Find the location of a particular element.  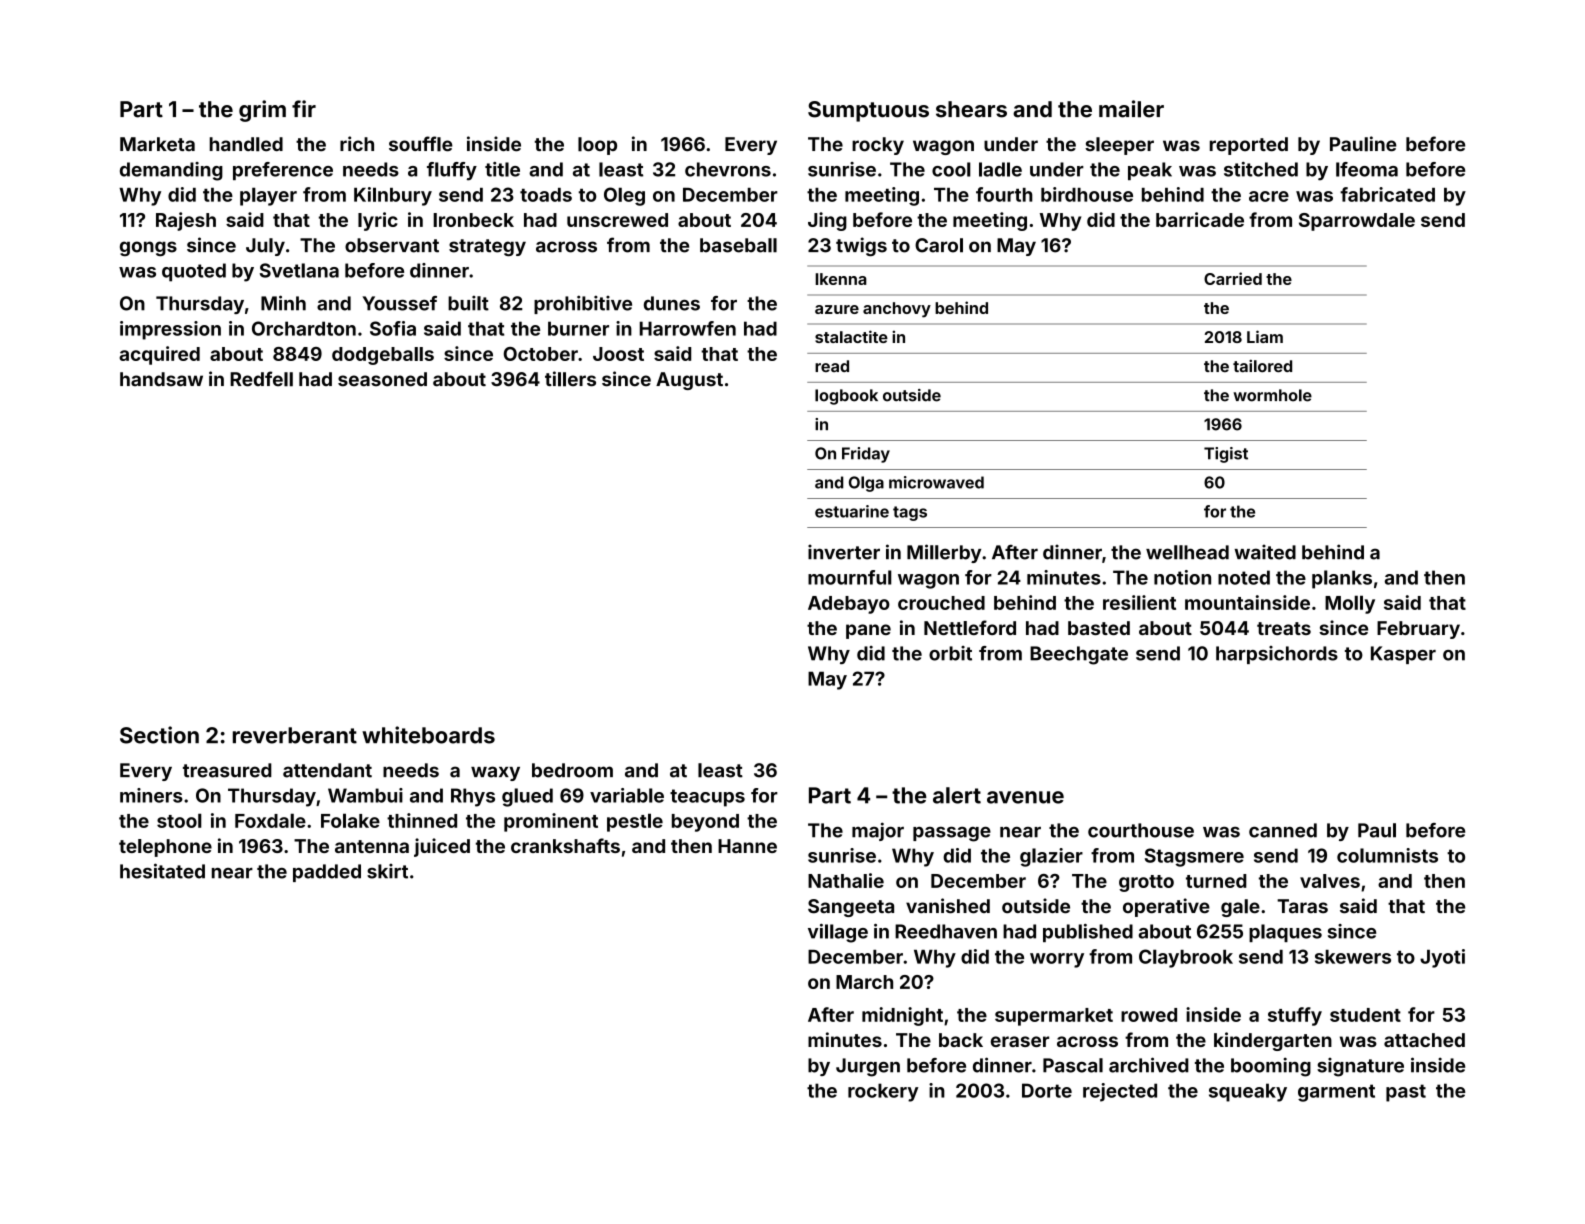

hesitated is located at coordinates (162, 871).
